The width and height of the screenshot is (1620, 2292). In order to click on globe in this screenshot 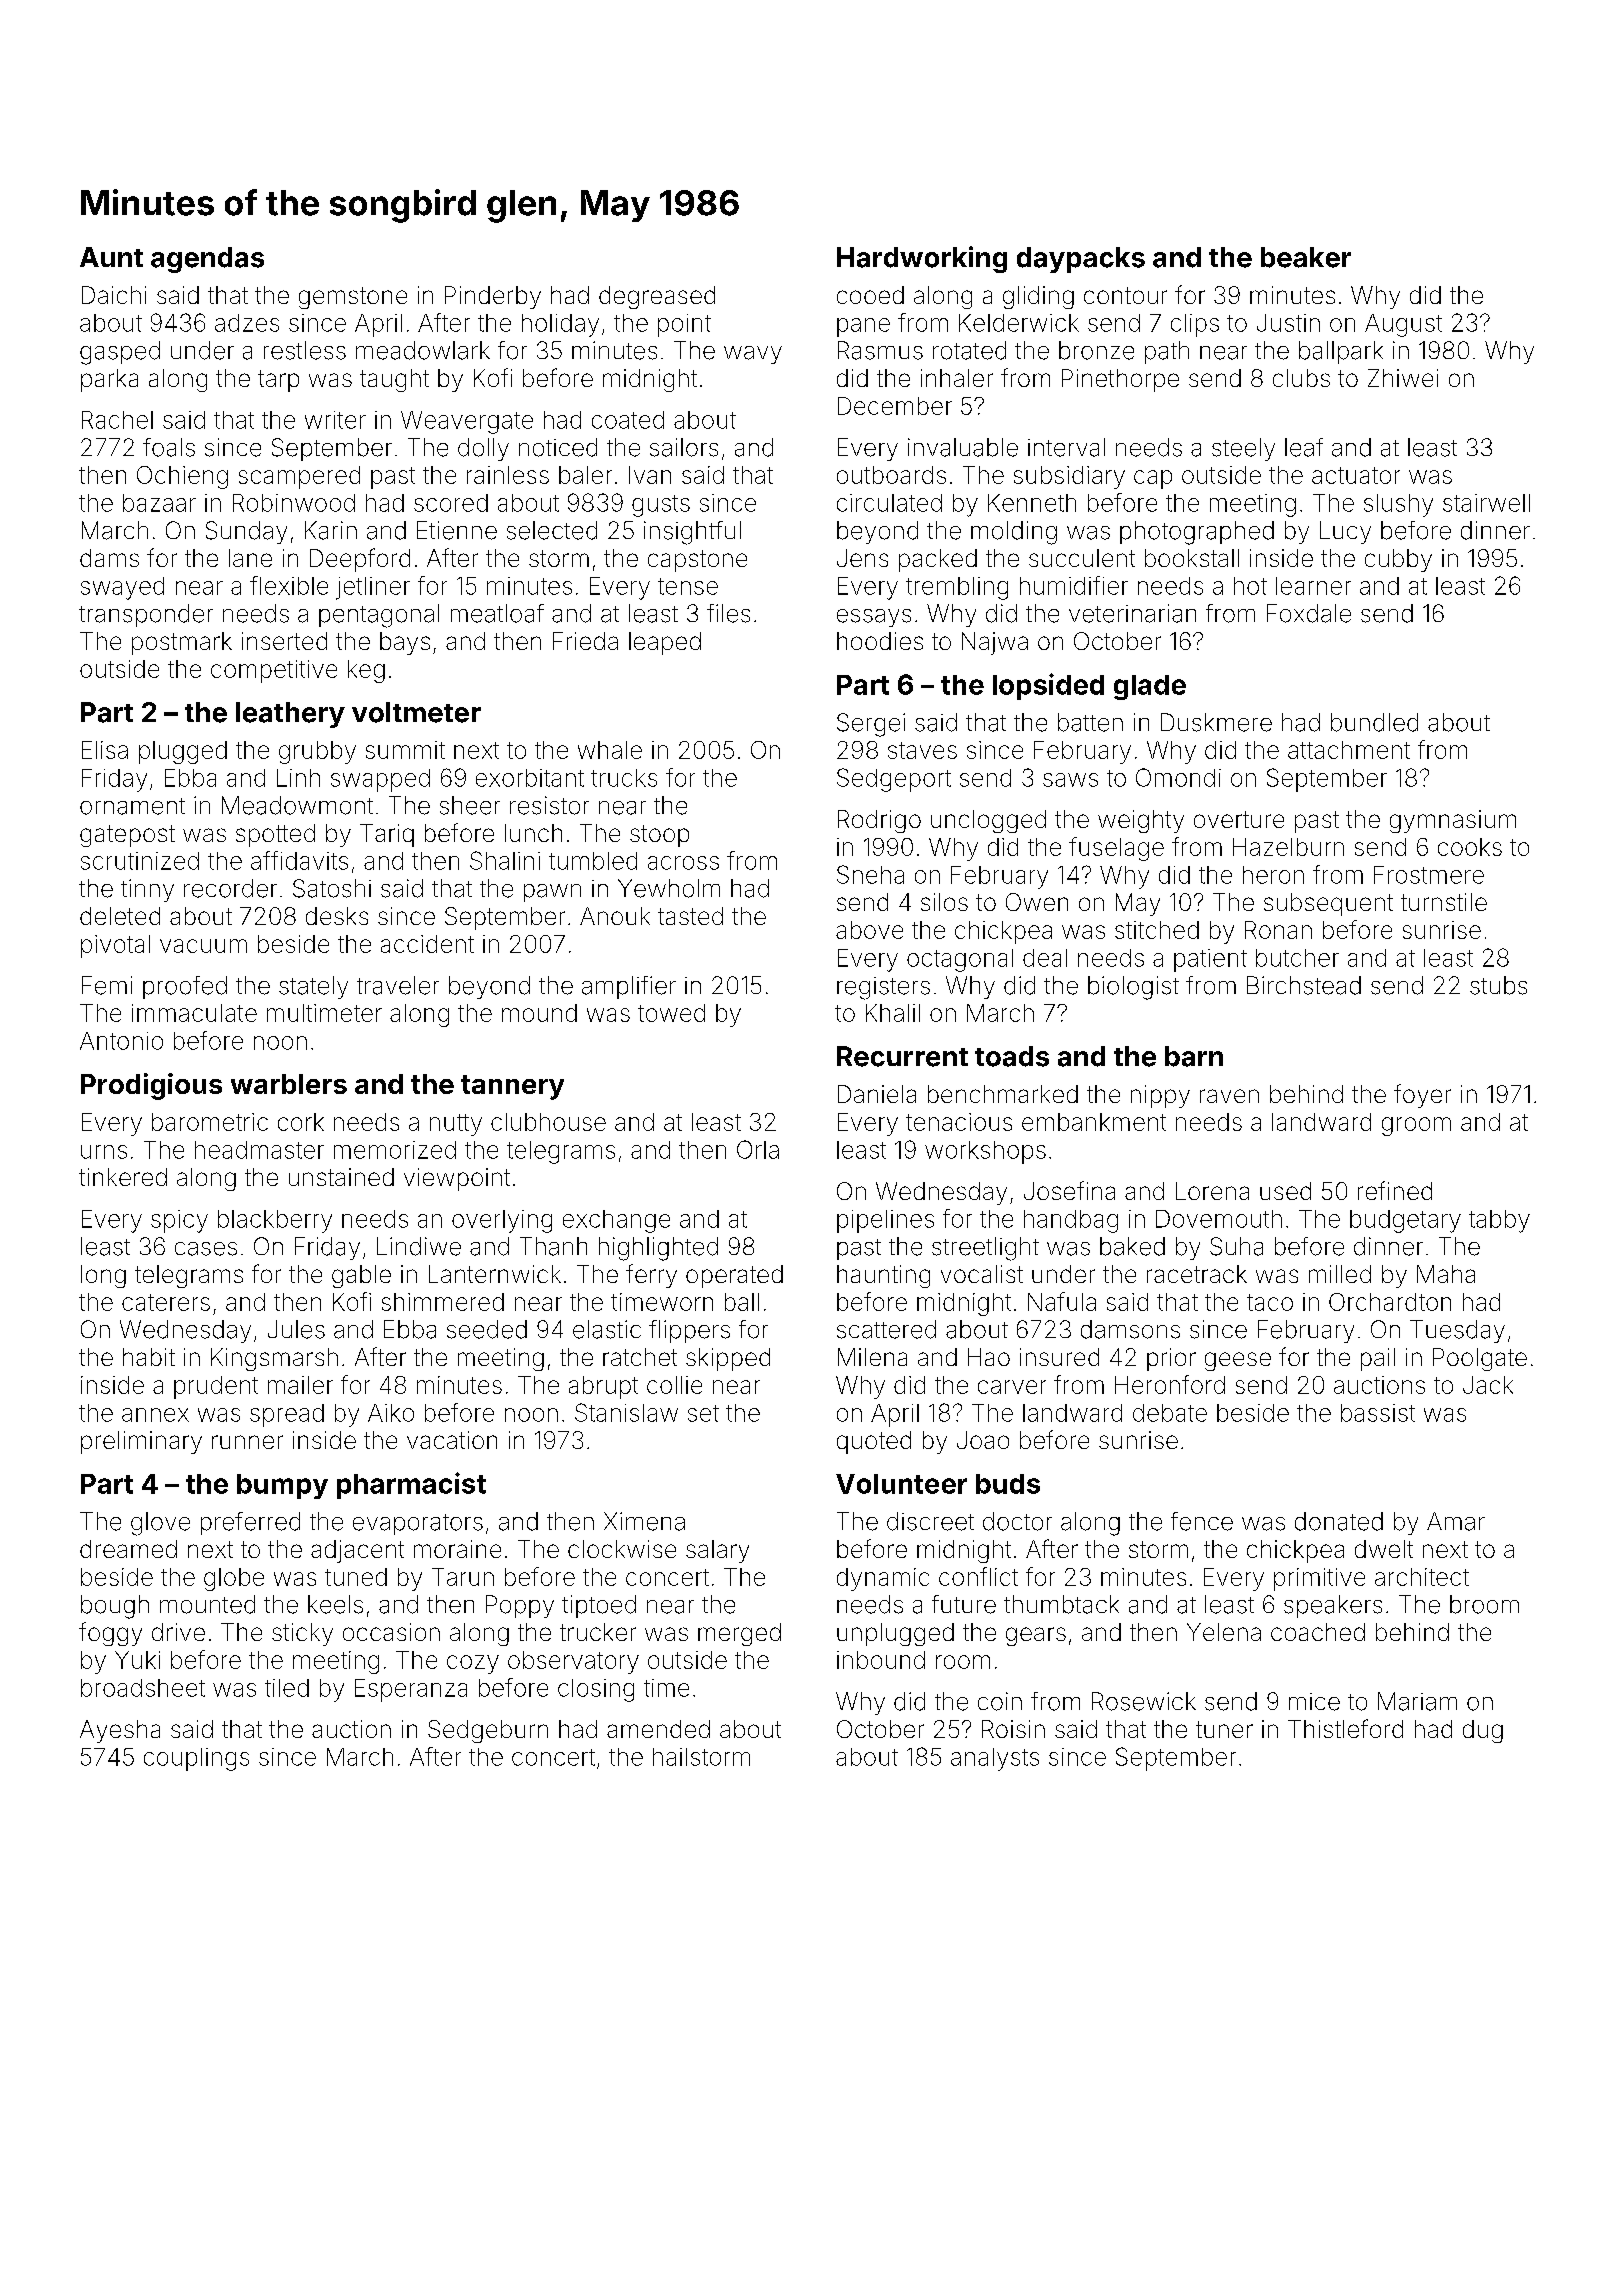, I will do `click(234, 1579)`.
